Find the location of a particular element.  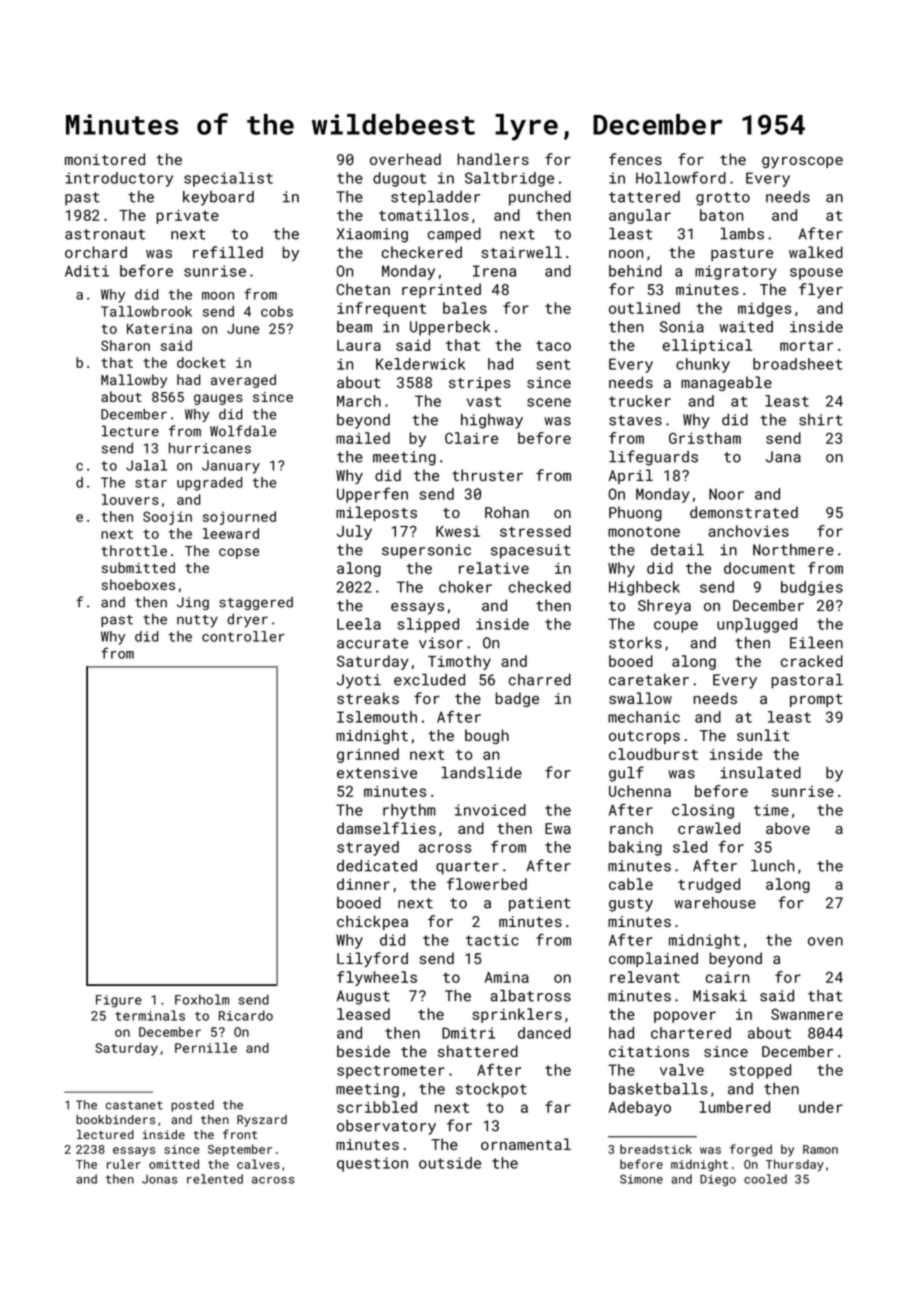

bookbinders is located at coordinates (115, 1119).
